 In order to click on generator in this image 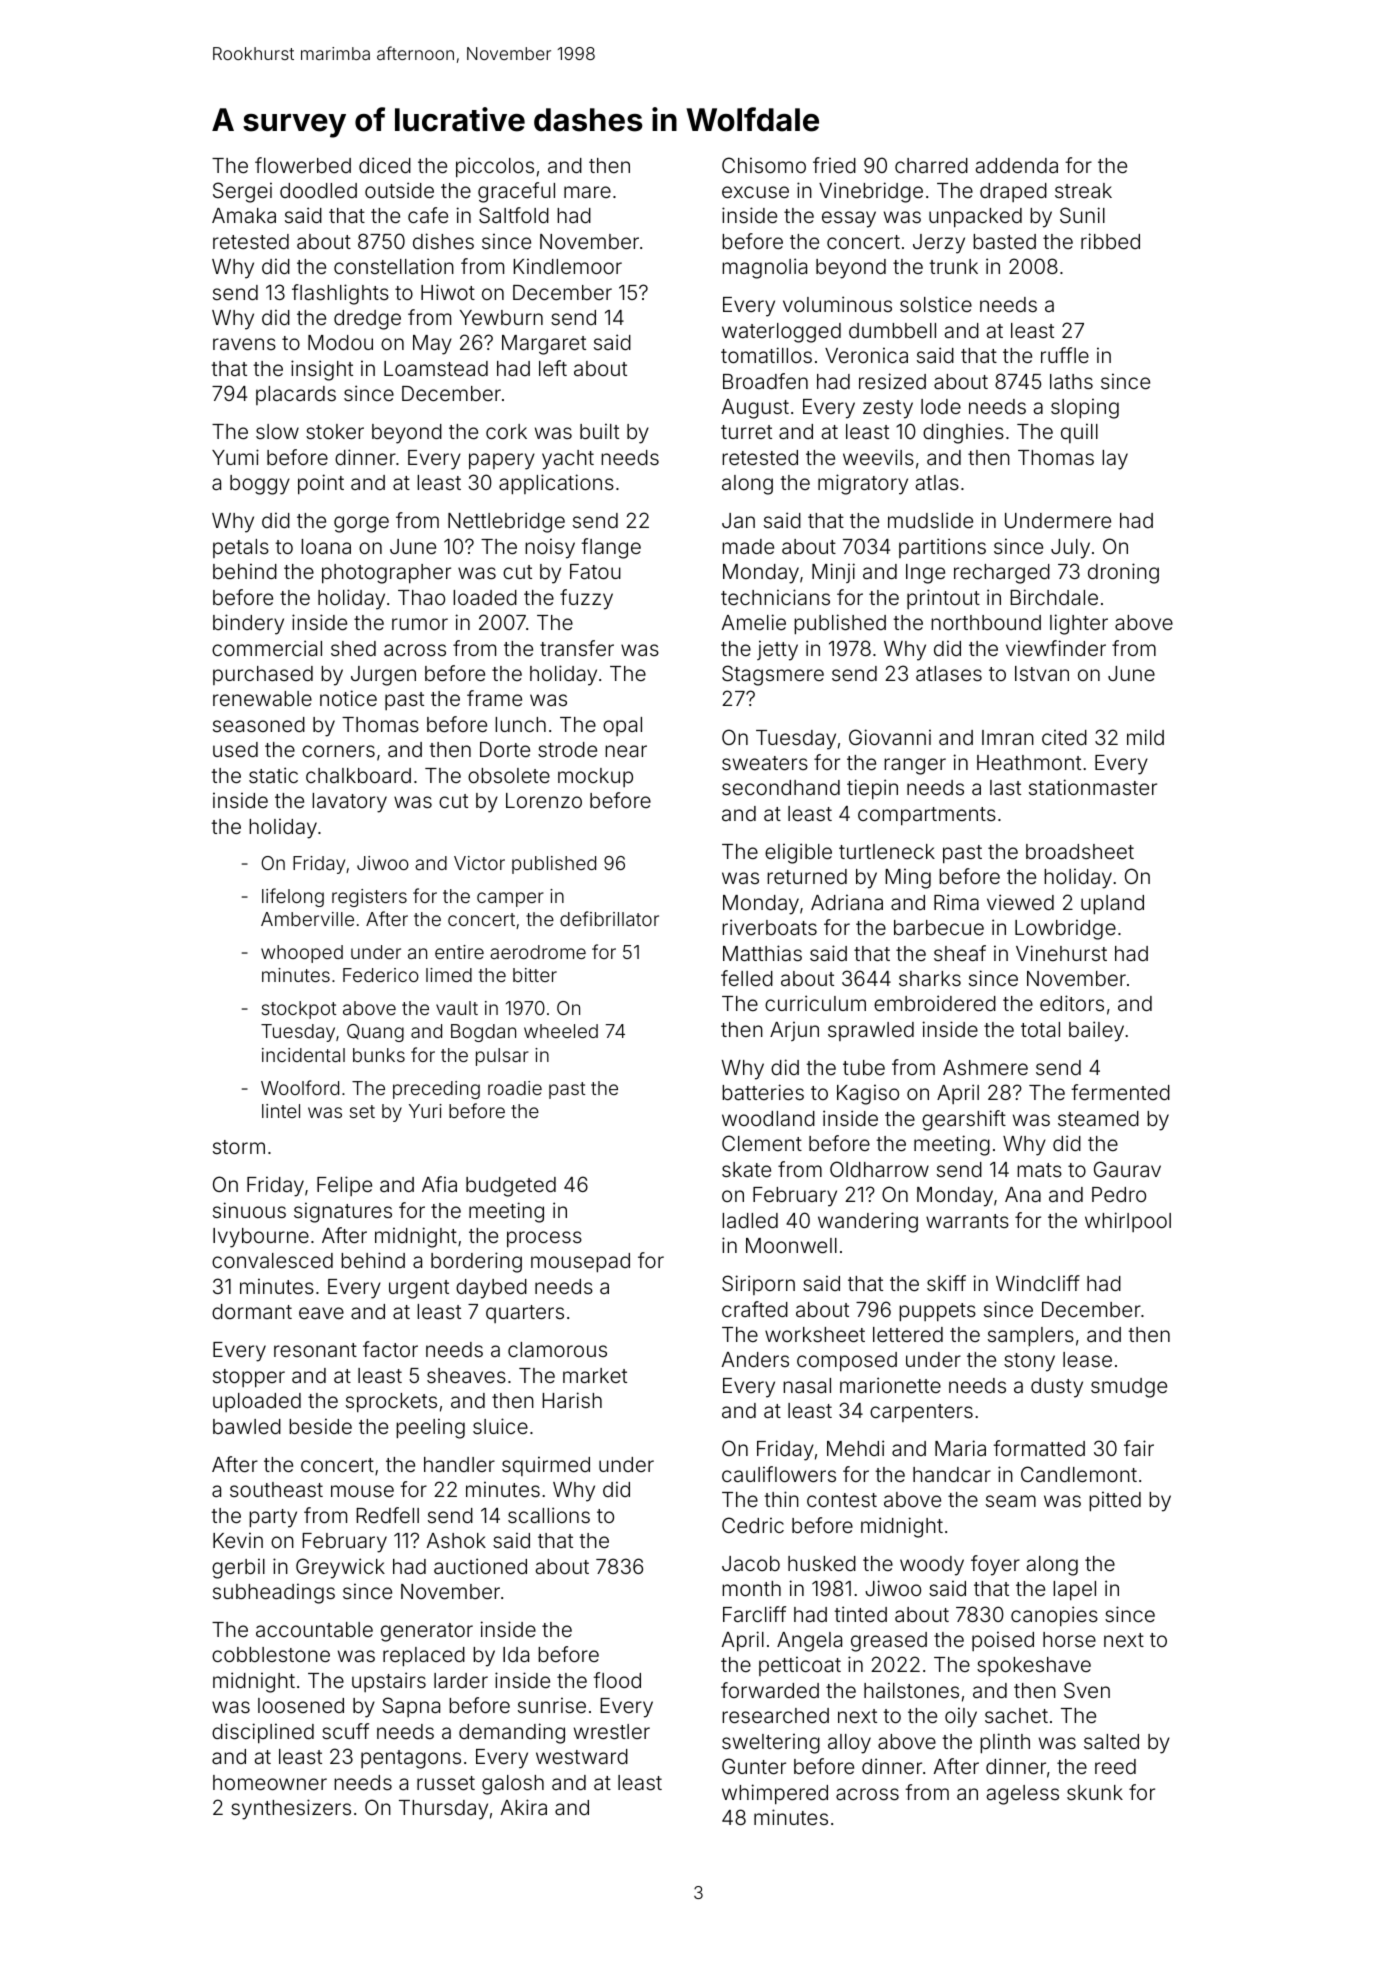, I will do `click(427, 1632)`.
